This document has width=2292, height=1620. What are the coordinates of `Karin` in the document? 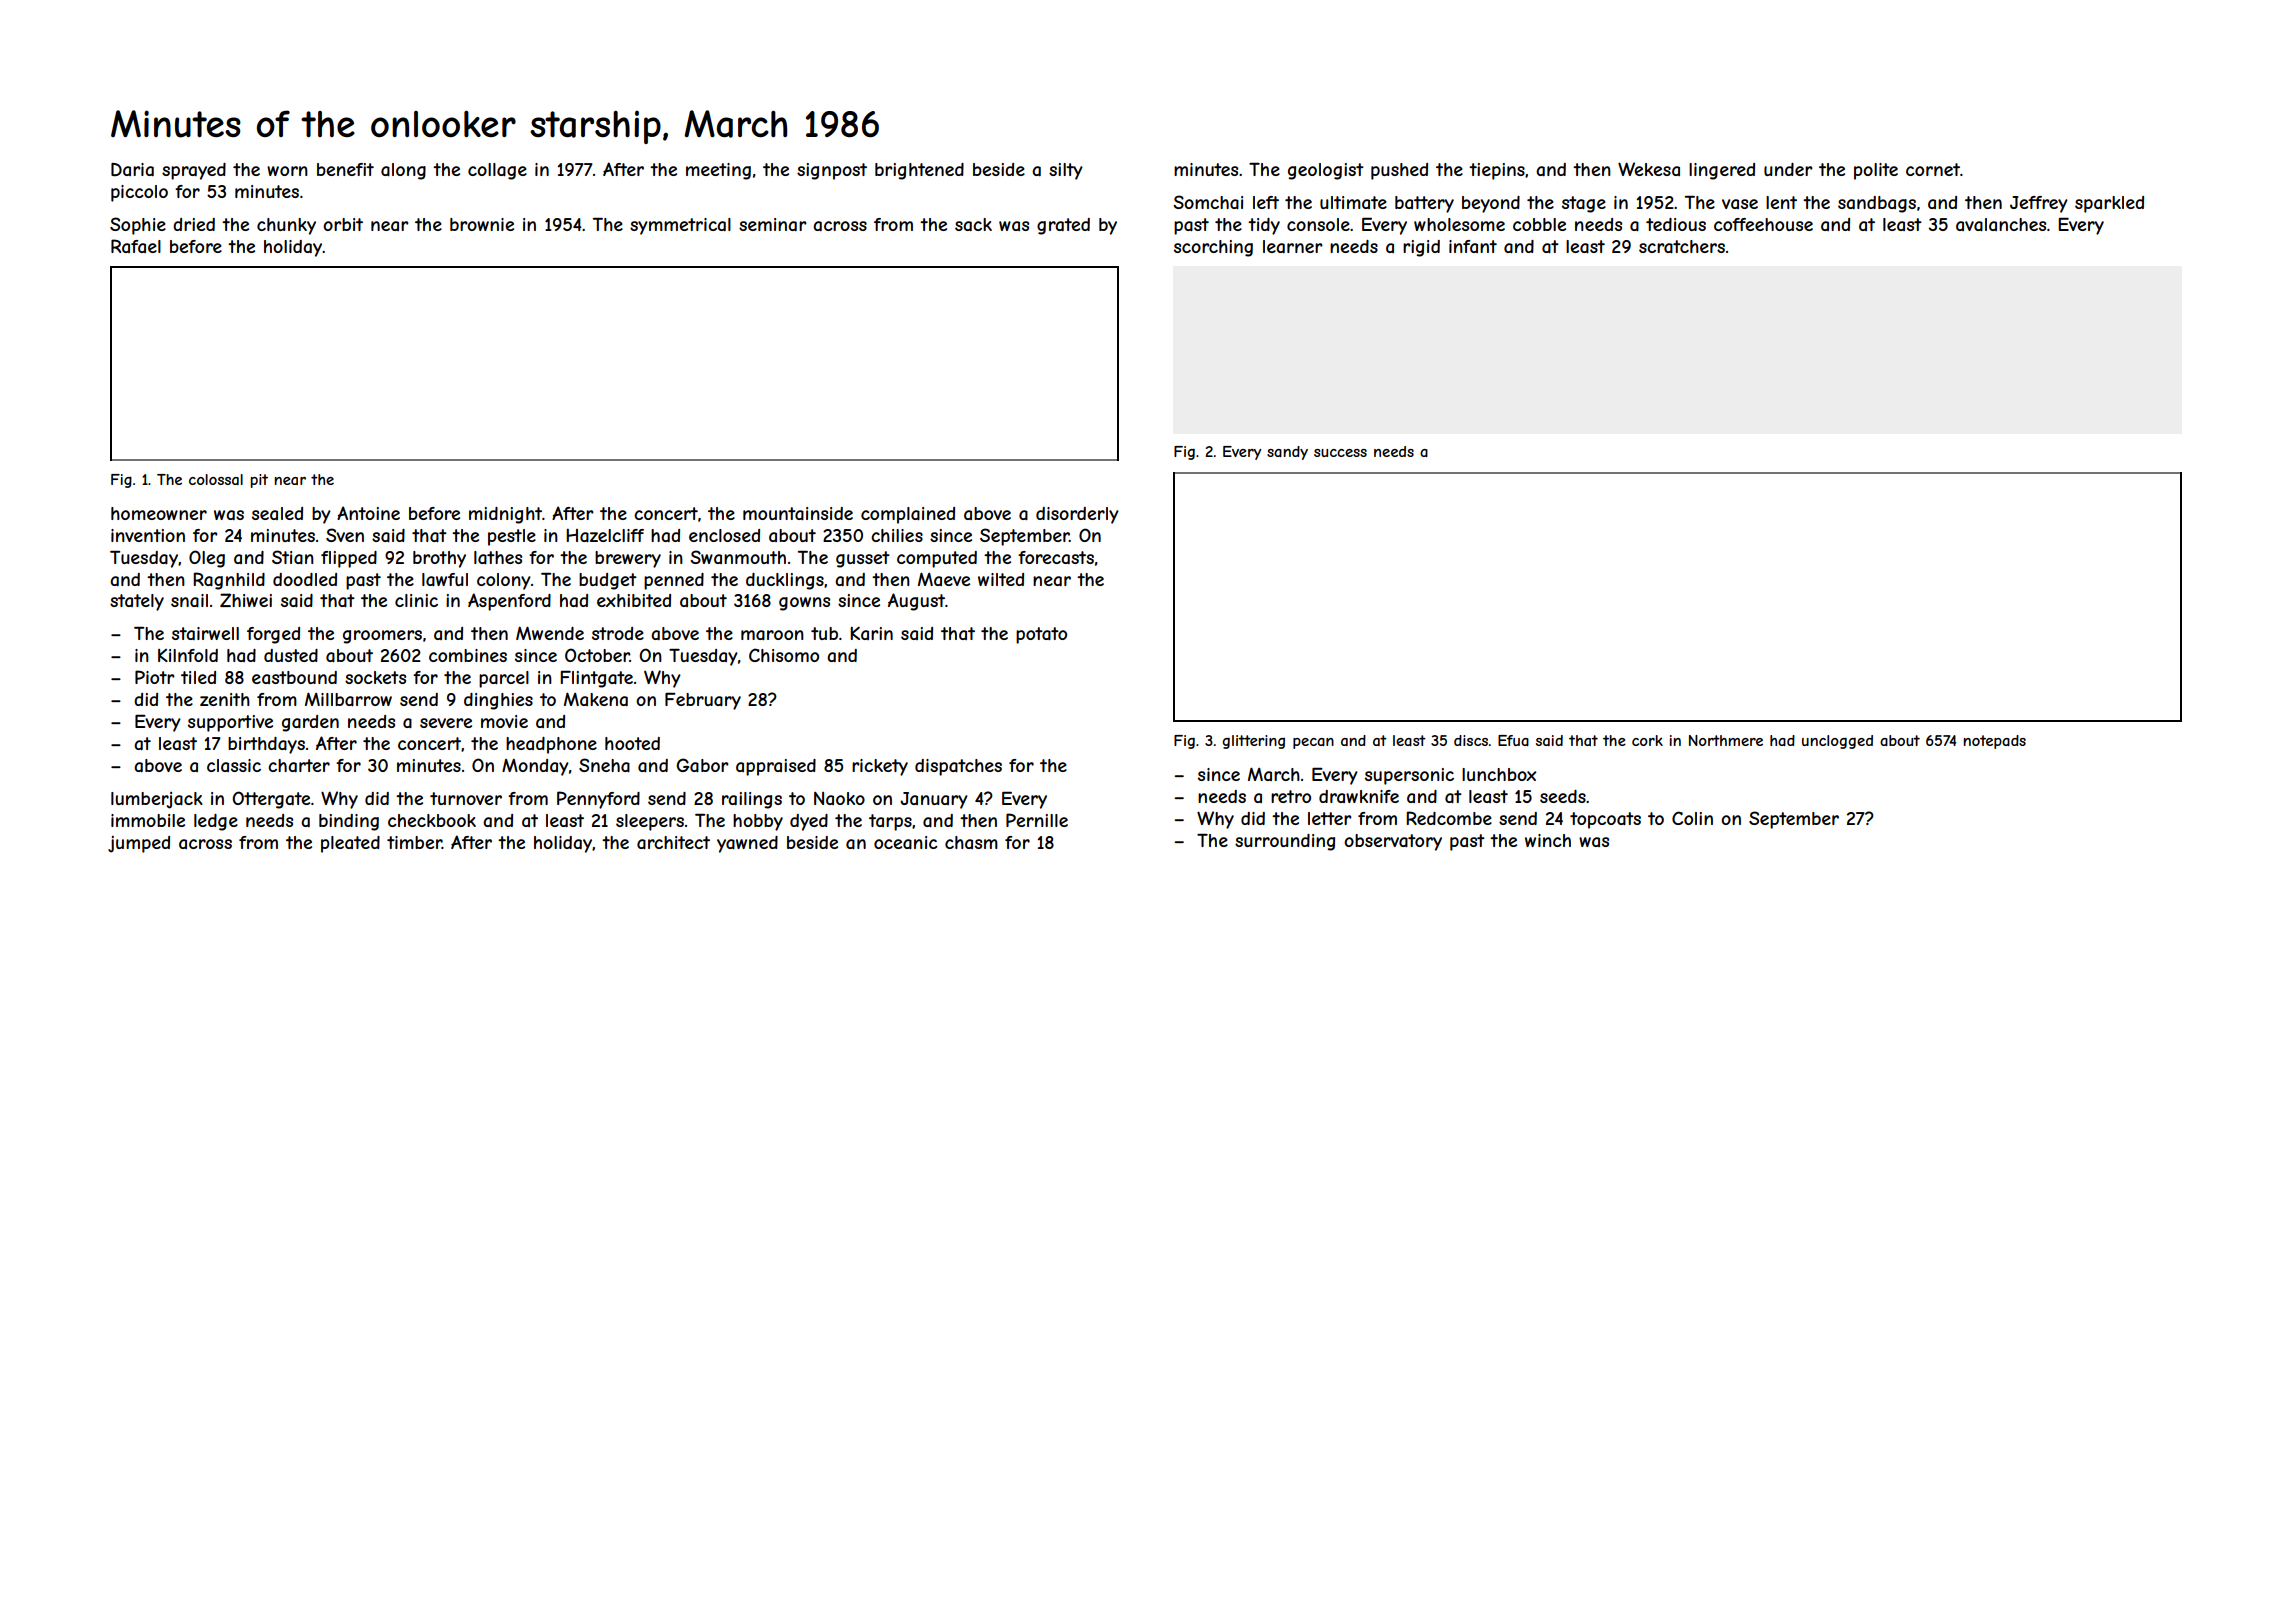 It's located at (871, 633).
